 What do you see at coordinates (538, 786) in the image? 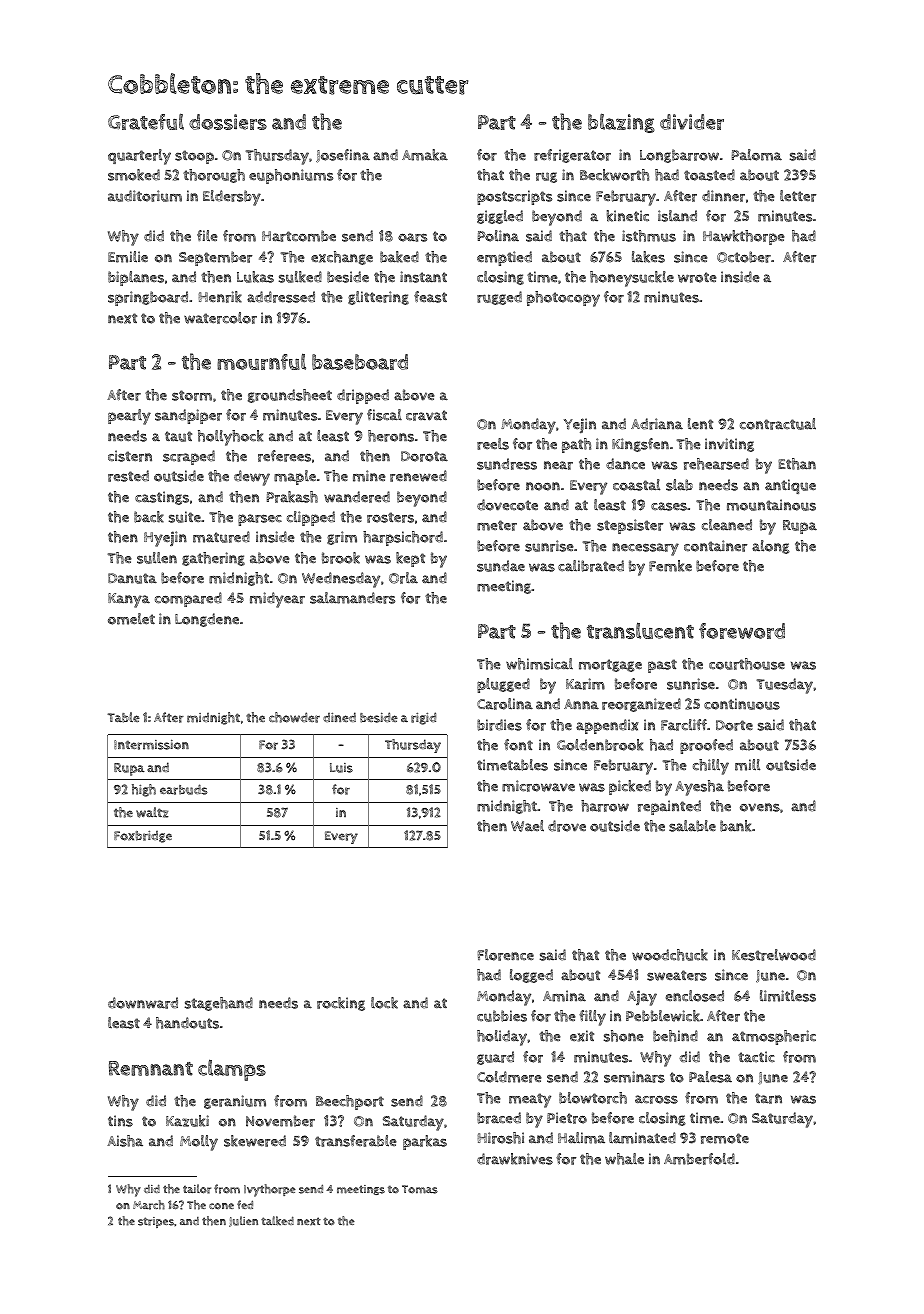
I see `microwave` at bounding box center [538, 786].
